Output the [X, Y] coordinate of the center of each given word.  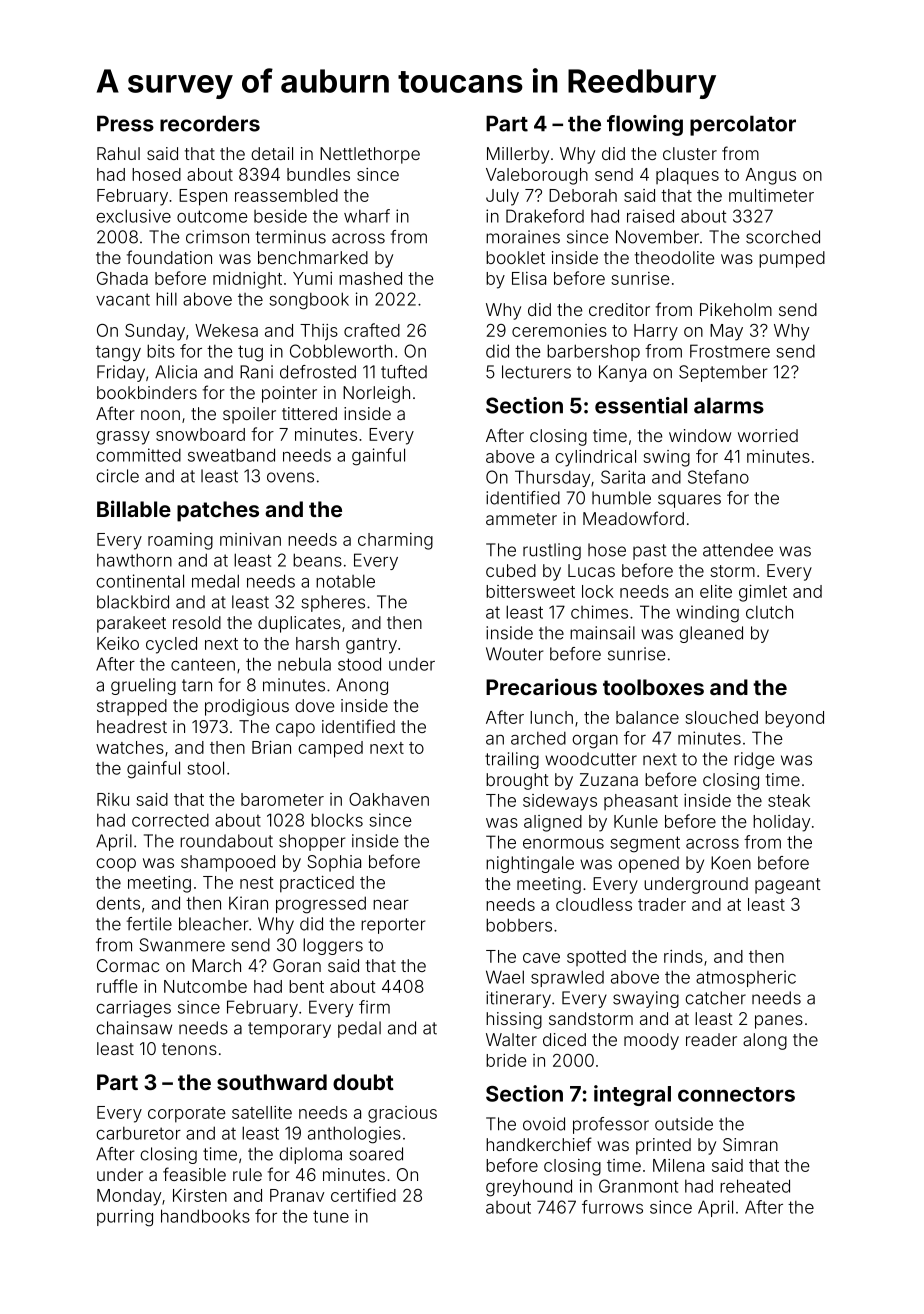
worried [768, 435]
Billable [134, 508]
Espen [203, 197]
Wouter [515, 654]
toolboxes [653, 687]
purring [125, 1218]
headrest [132, 726]
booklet [515, 257]
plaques [687, 176]
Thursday [552, 478]
